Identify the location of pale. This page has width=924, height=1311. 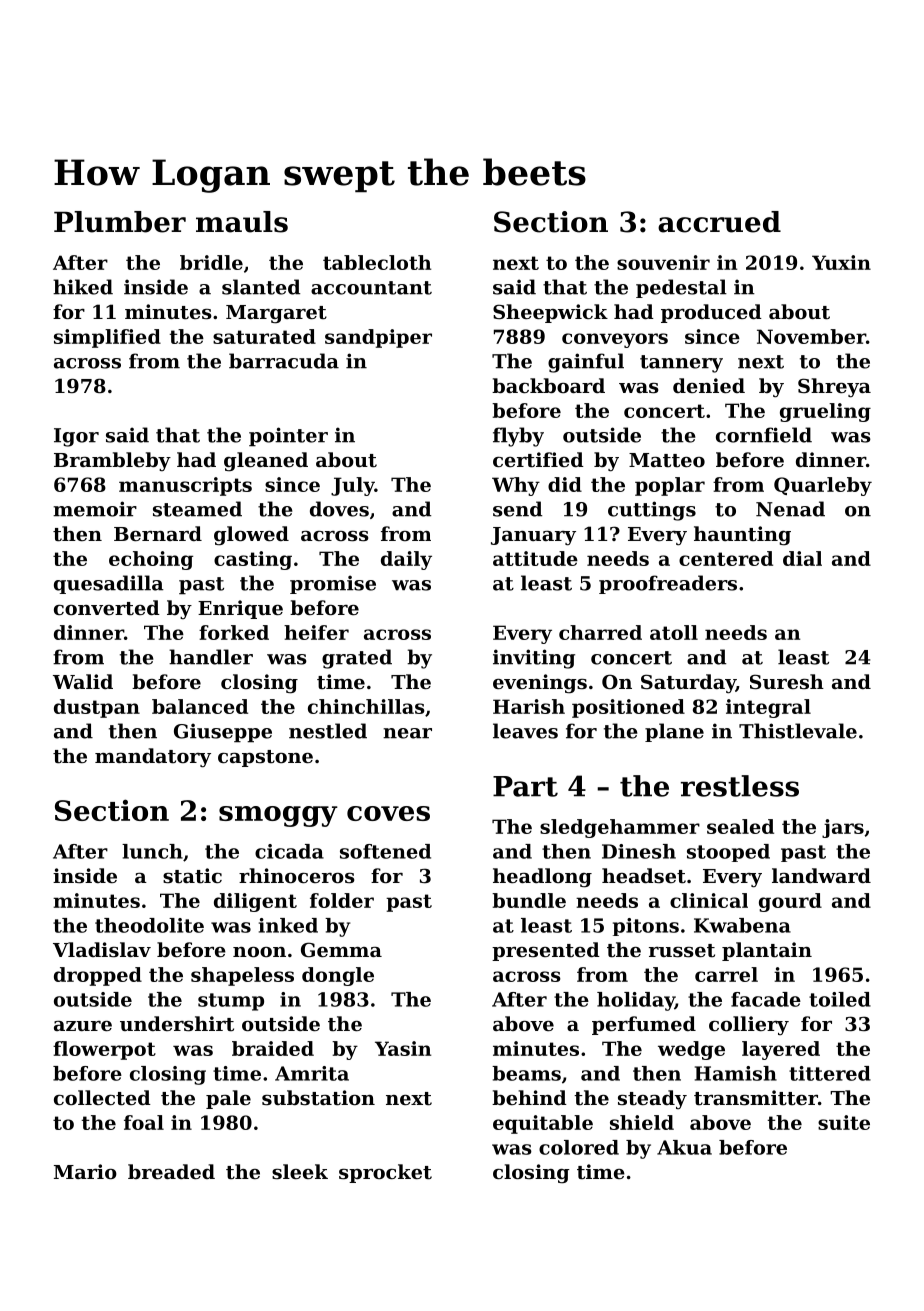
(228, 1099).
